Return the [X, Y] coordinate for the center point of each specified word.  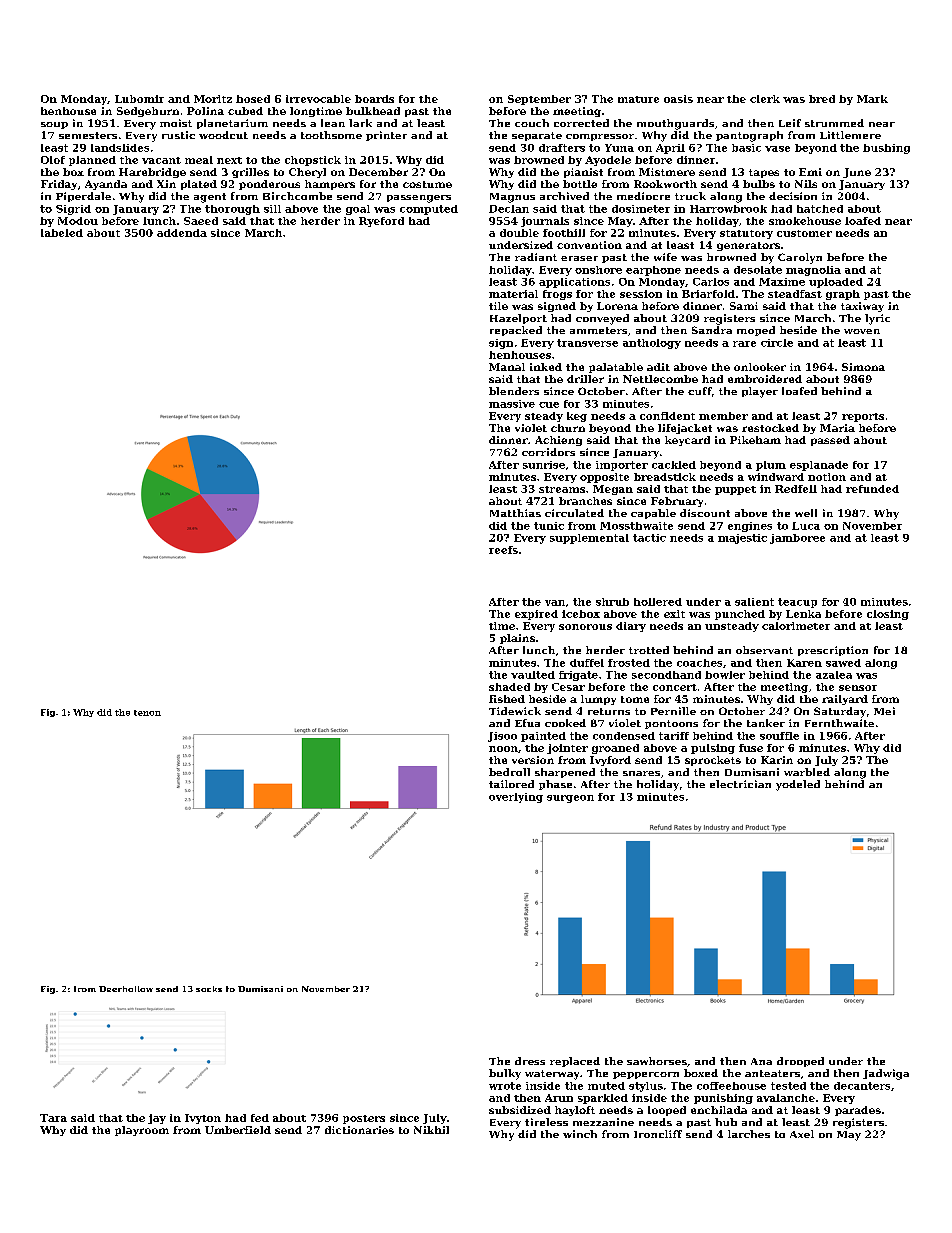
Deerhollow [126, 989]
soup [54, 125]
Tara [53, 1118]
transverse [587, 343]
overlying [516, 798]
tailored [511, 784]
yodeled [798, 785]
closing [888, 615]
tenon [147, 713]
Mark [872, 99]
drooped [800, 1062]
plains [517, 639]
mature [638, 99]
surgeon [570, 799]
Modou [78, 221]
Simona [863, 367]
